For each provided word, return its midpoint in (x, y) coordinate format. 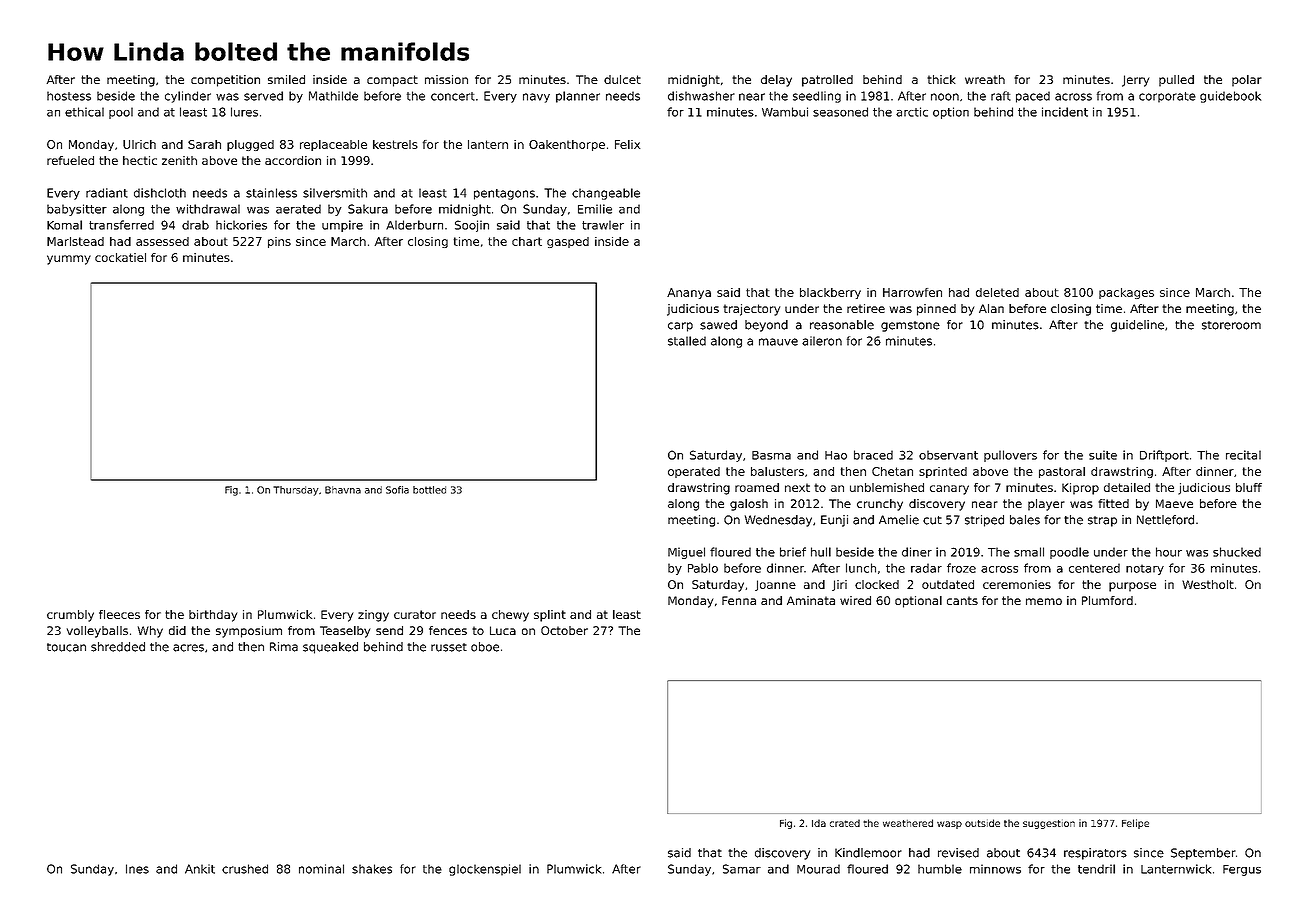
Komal (64, 225)
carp (680, 327)
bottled (429, 490)
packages (1126, 293)
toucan (66, 647)
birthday (213, 616)
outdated (948, 584)
